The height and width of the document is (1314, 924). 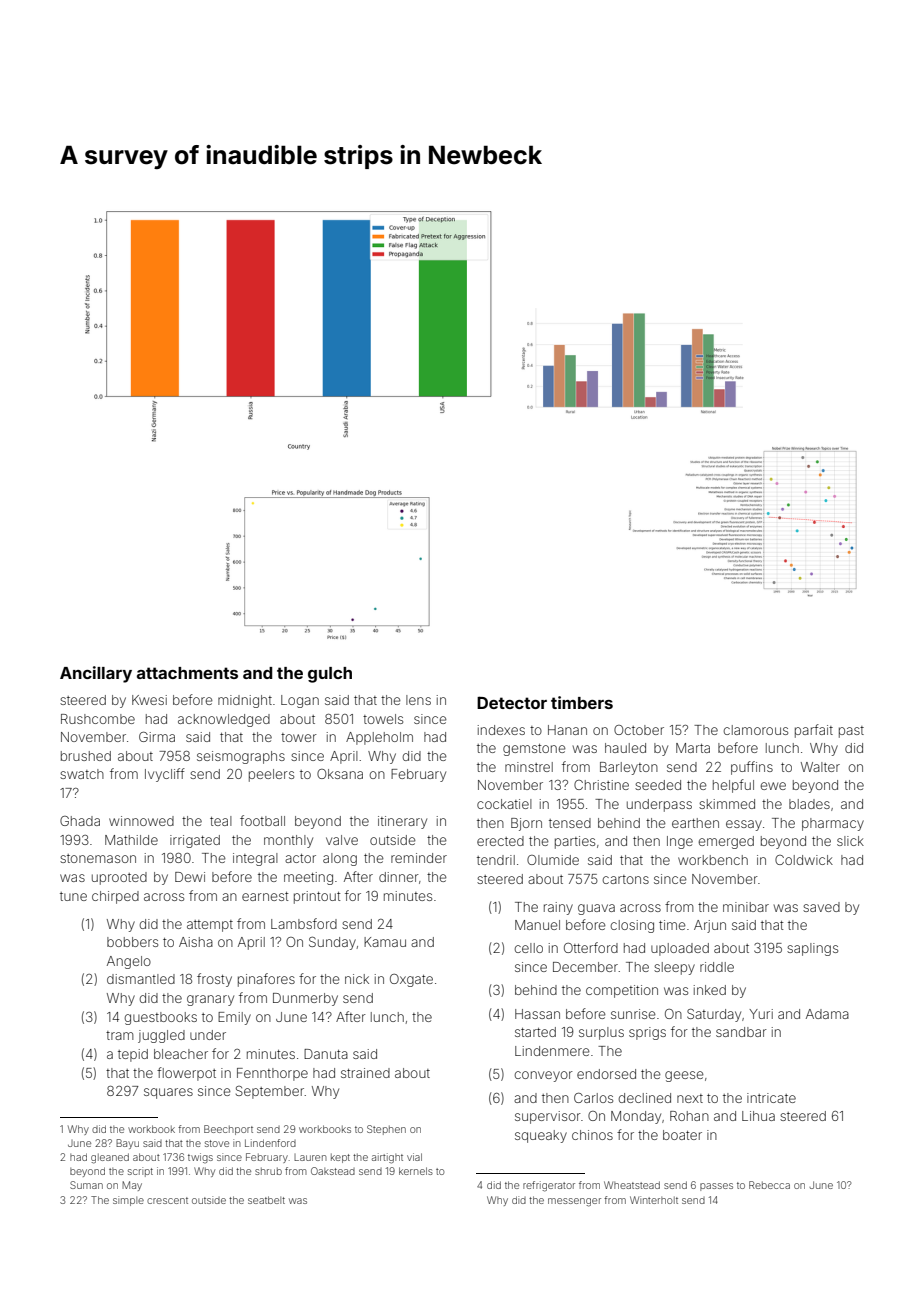 I want to click on parfait, so click(x=814, y=731).
